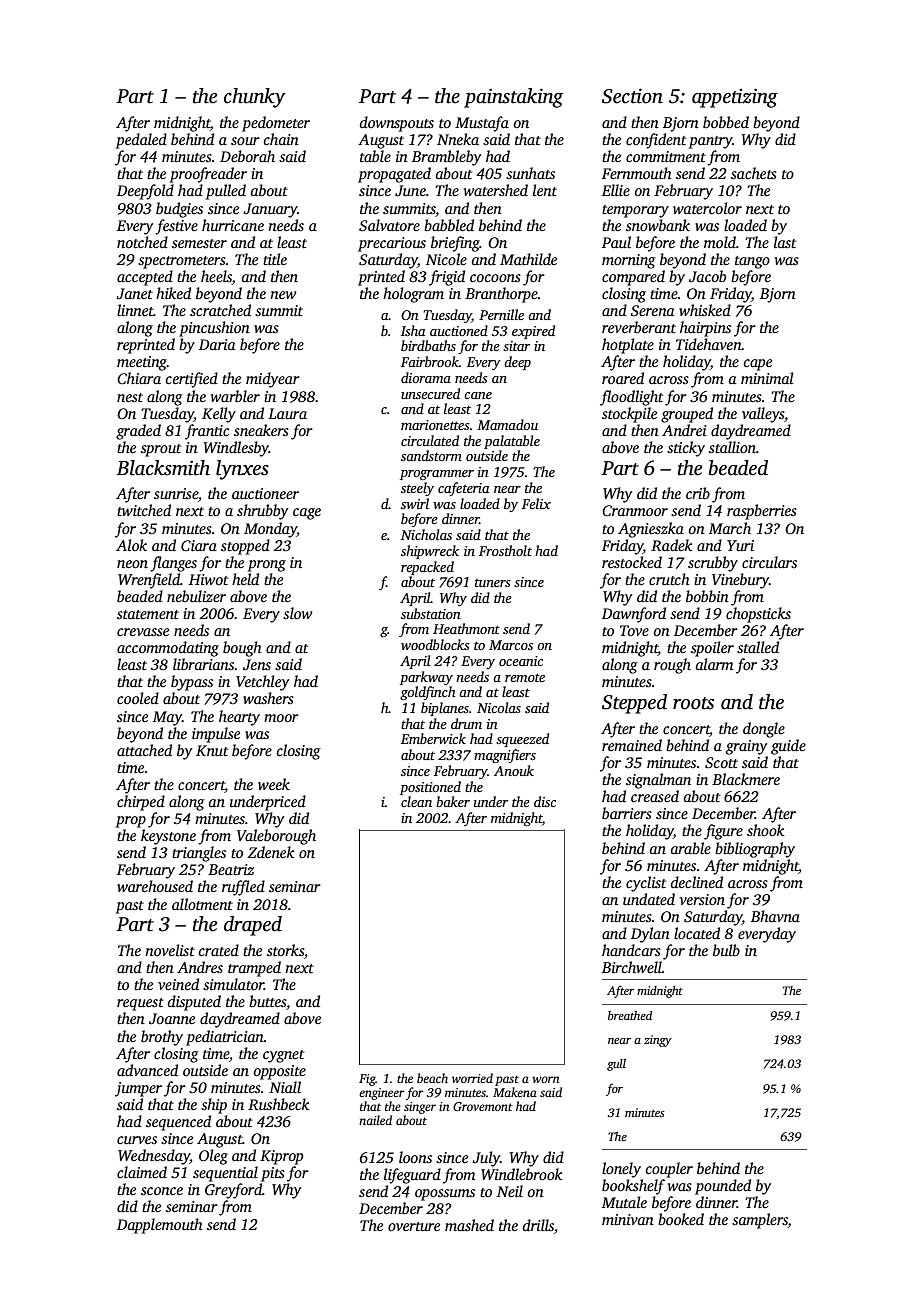  I want to click on storks, so click(285, 950).
